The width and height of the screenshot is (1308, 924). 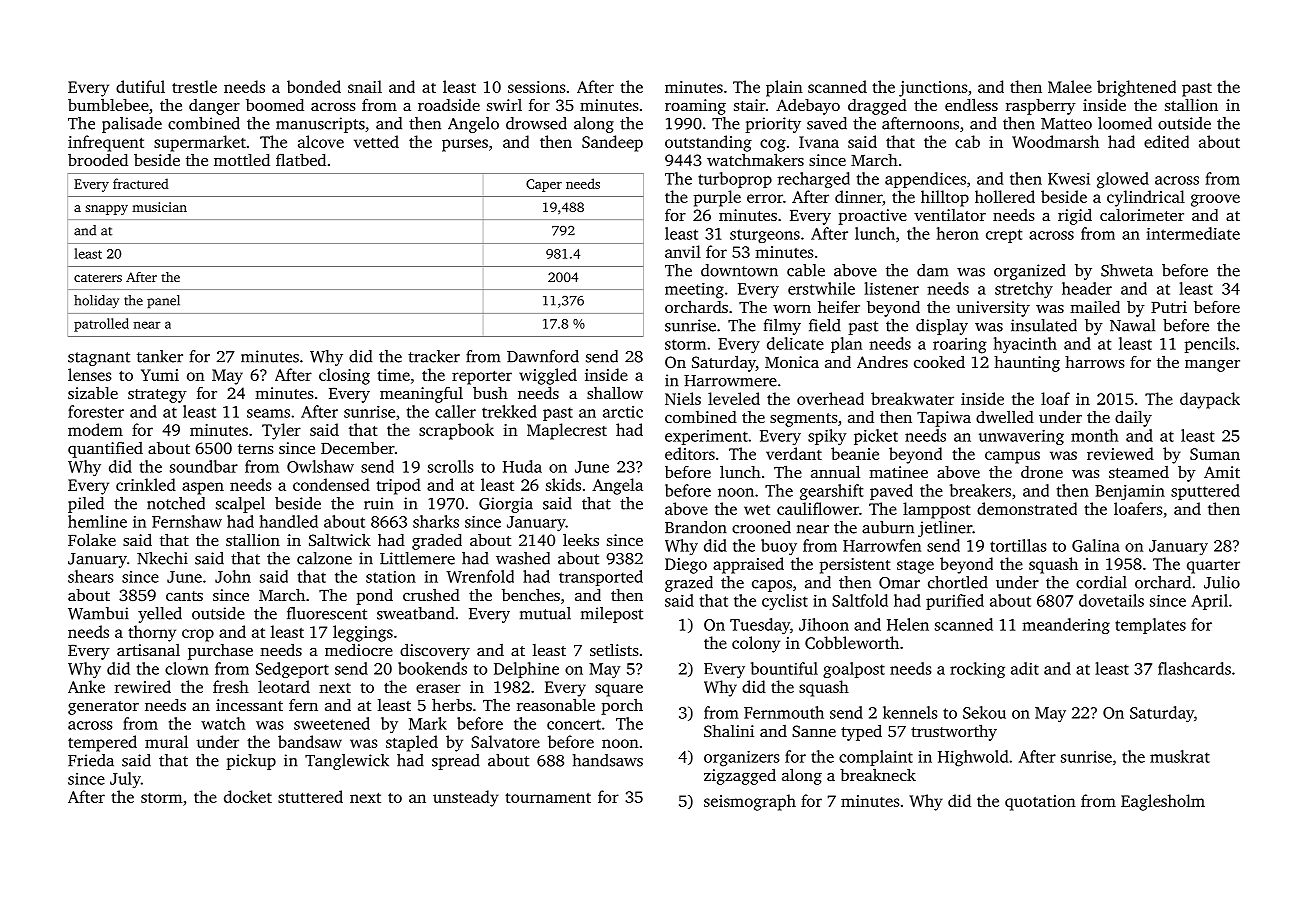 What do you see at coordinates (831, 492) in the screenshot?
I see `gearshift` at bounding box center [831, 492].
